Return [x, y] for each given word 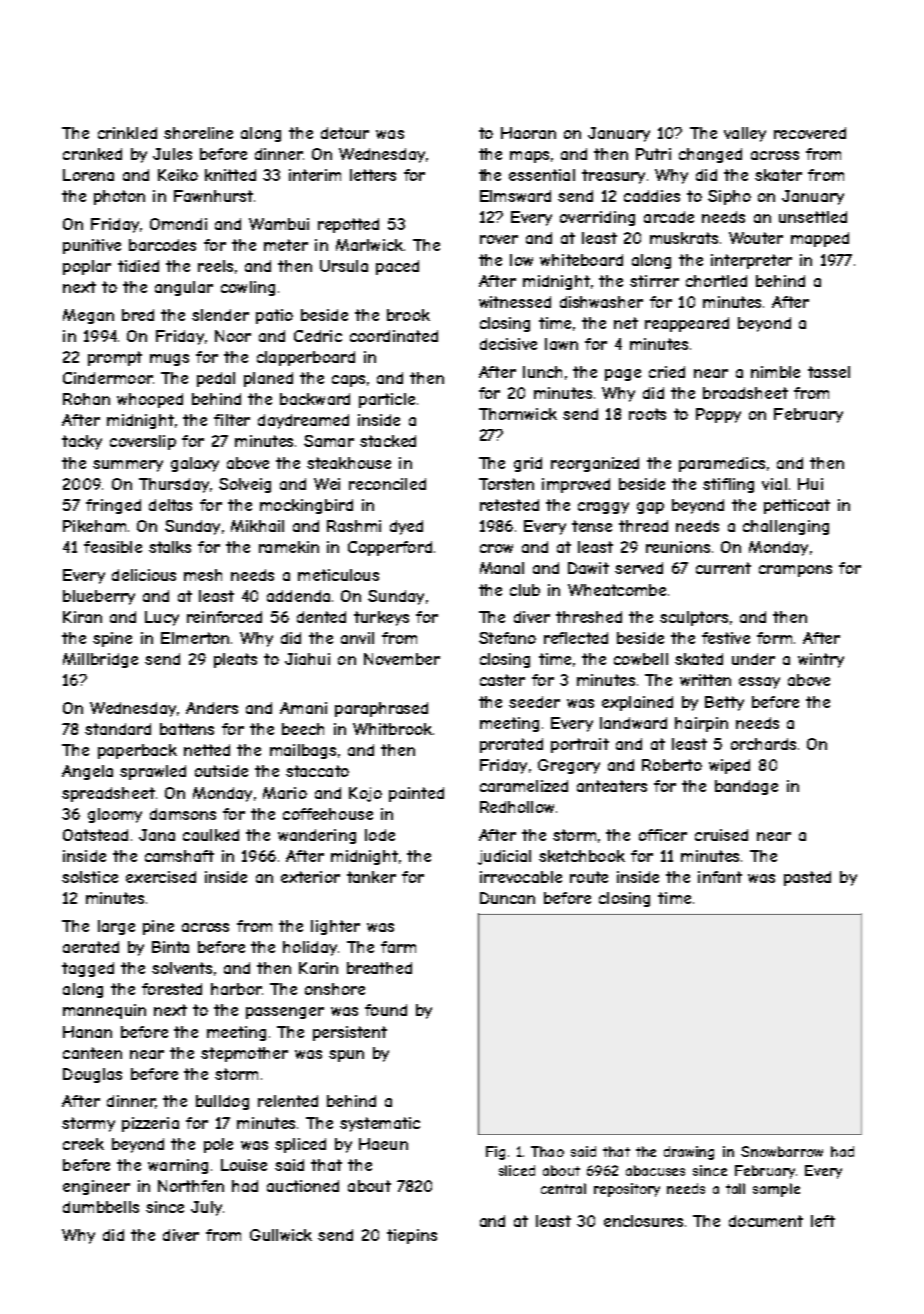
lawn [561, 344]
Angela [87, 772]
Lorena [88, 175]
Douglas [92, 1075]
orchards [763, 744]
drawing [689, 1153]
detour [345, 133]
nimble [775, 372]
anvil [357, 638]
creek [83, 1144]
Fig [495, 1153]
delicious [144, 575]
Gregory [569, 766]
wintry [821, 660]
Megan [88, 316]
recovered [810, 133]
